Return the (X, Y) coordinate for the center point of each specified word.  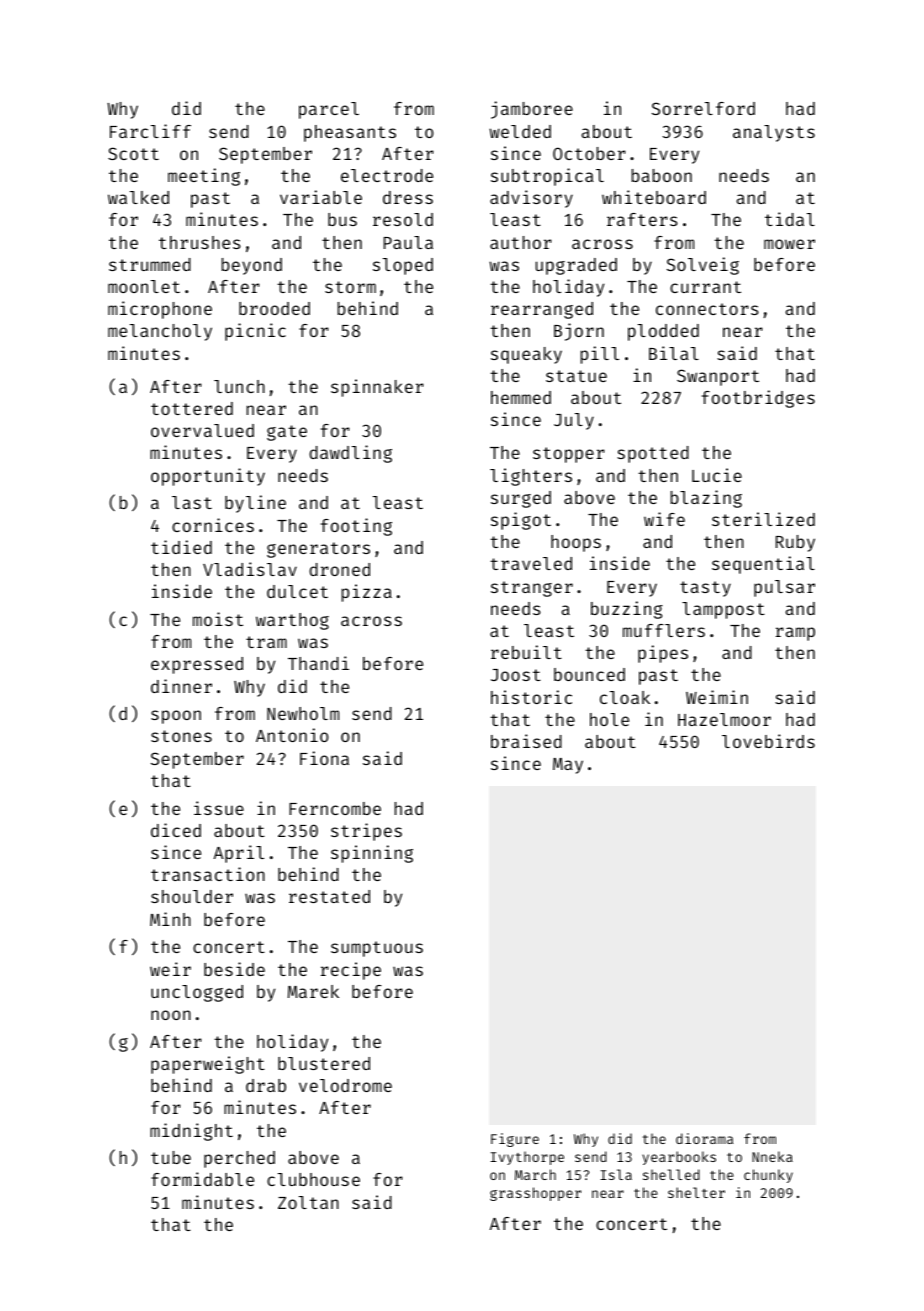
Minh (170, 919)
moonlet (144, 286)
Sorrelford (703, 108)
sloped (403, 266)
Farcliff (150, 131)
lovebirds (768, 741)
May (568, 766)
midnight (191, 1132)
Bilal (674, 353)
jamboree (532, 110)
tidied (181, 547)
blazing (706, 499)
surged (521, 499)
